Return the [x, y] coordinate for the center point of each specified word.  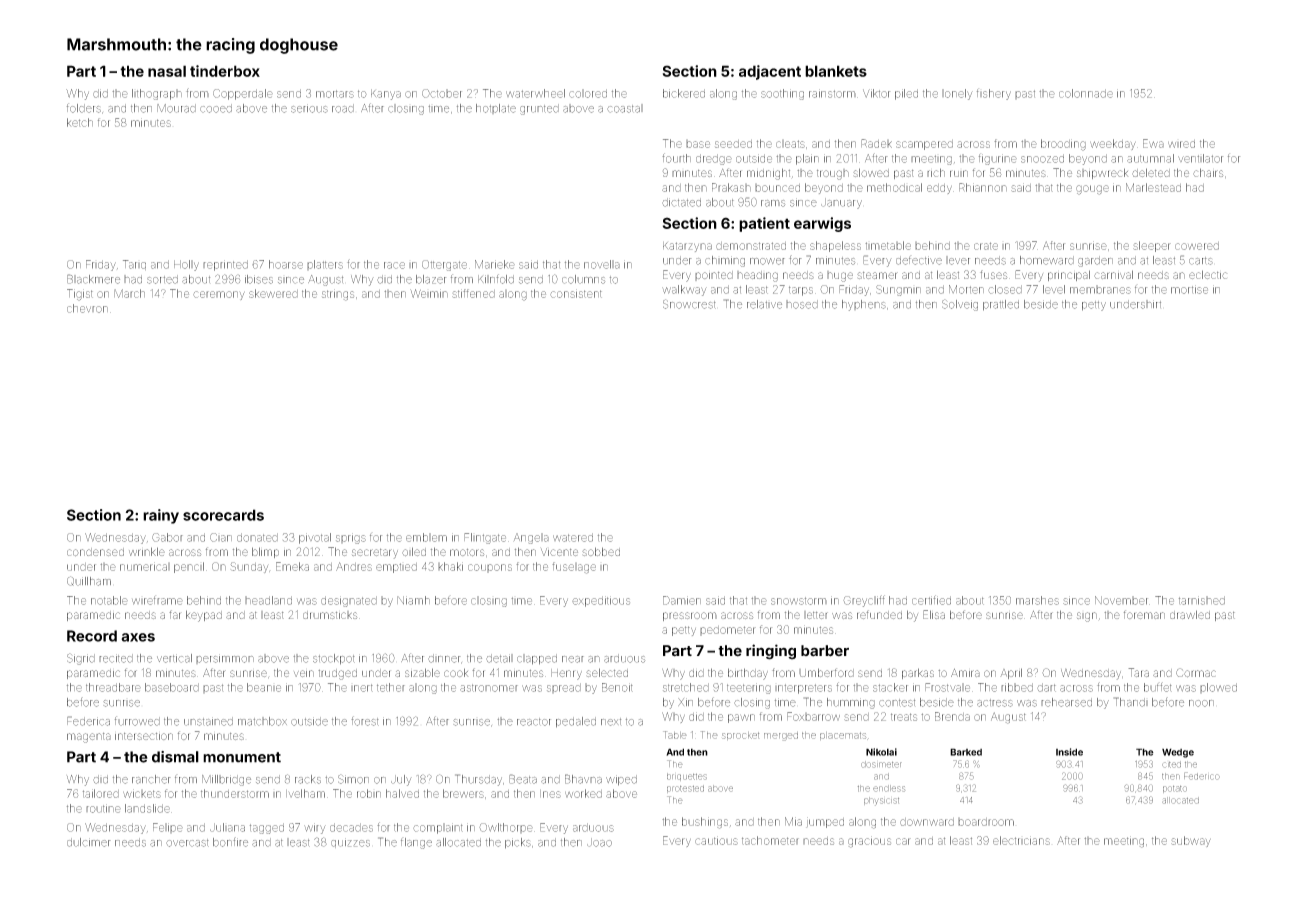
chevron [87, 308]
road [343, 108]
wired [1181, 144]
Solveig [960, 305]
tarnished [1202, 600]
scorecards [223, 515]
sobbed [601, 551]
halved [402, 793]
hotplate [496, 109]
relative [764, 304]
